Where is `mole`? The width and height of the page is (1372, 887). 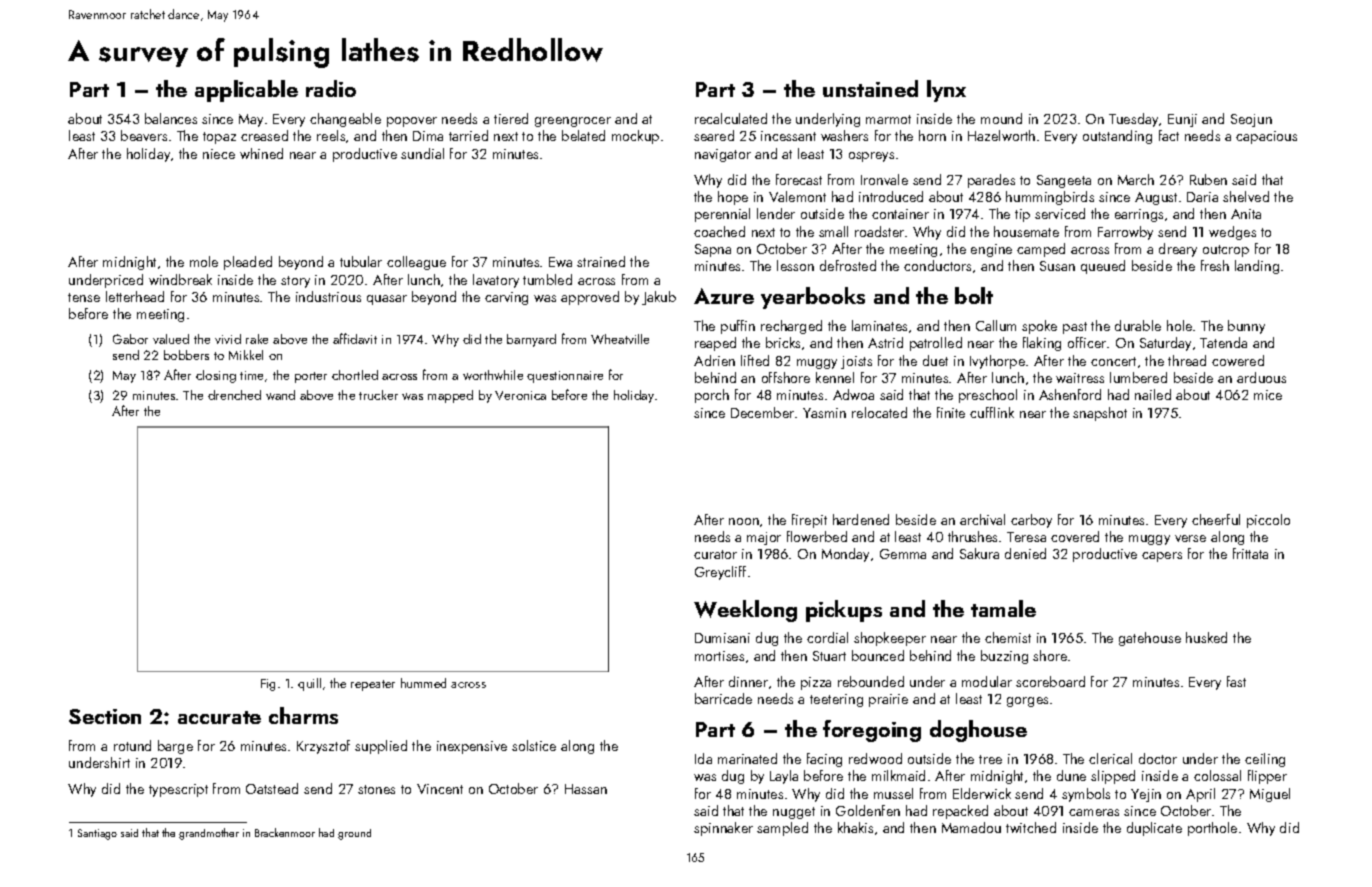
mole is located at coordinates (204, 261).
